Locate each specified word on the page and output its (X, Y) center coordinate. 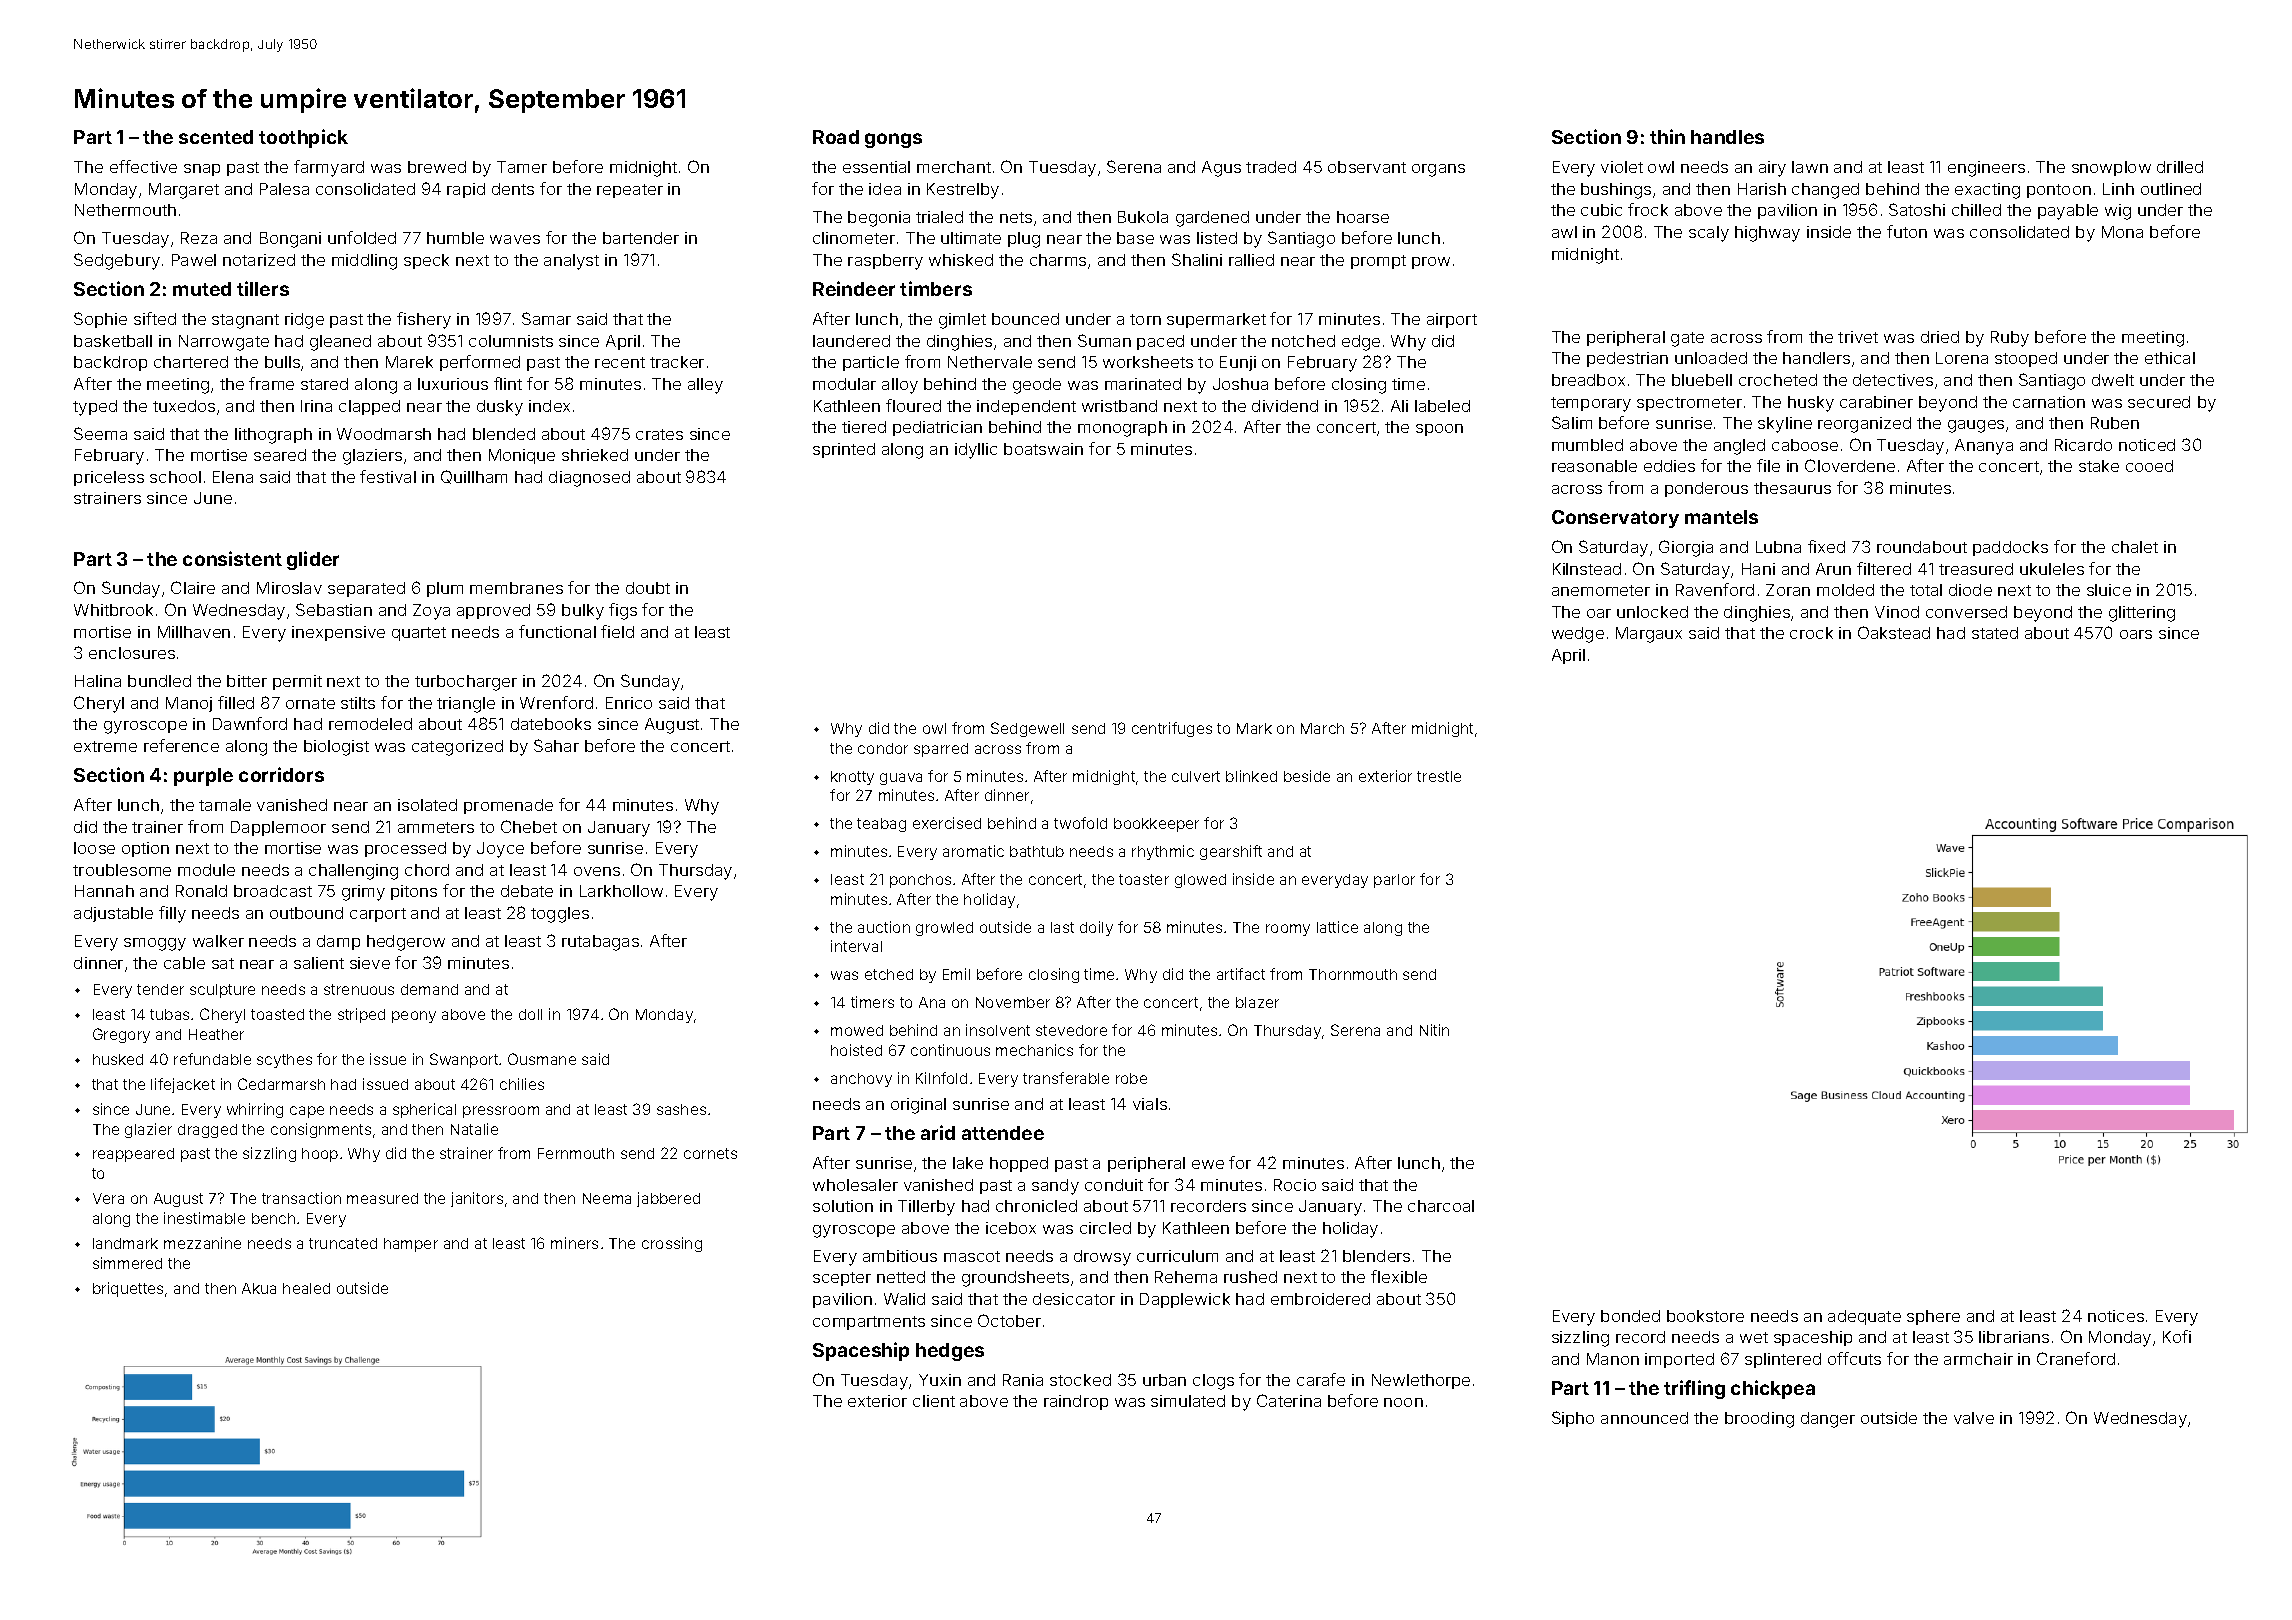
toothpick (303, 138)
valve (1974, 1418)
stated (1995, 633)
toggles (560, 915)
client (934, 1401)
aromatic (973, 851)
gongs (893, 140)
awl (1564, 232)
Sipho (1573, 1419)
